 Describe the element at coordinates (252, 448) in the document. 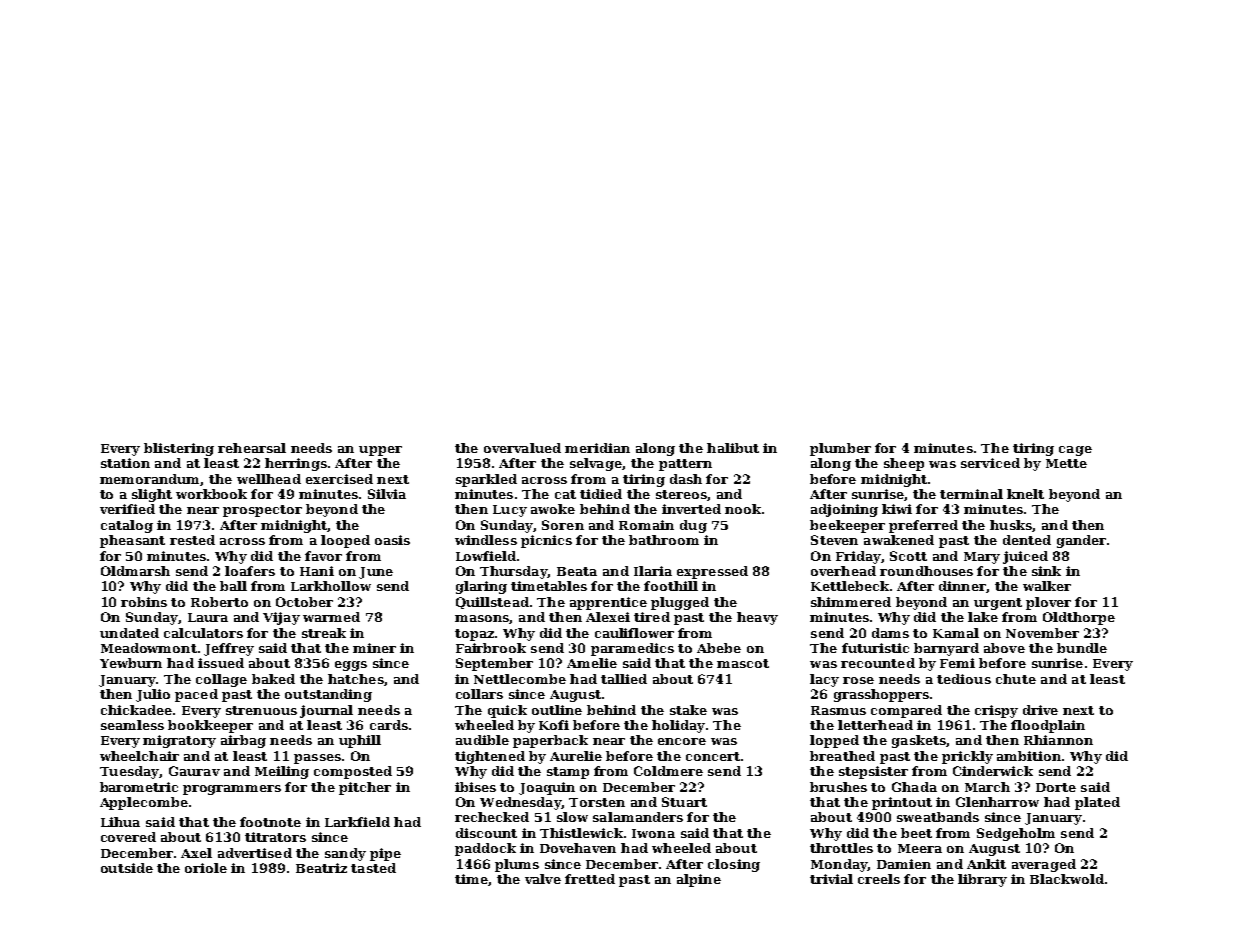

I see `rehearsal` at that location.
